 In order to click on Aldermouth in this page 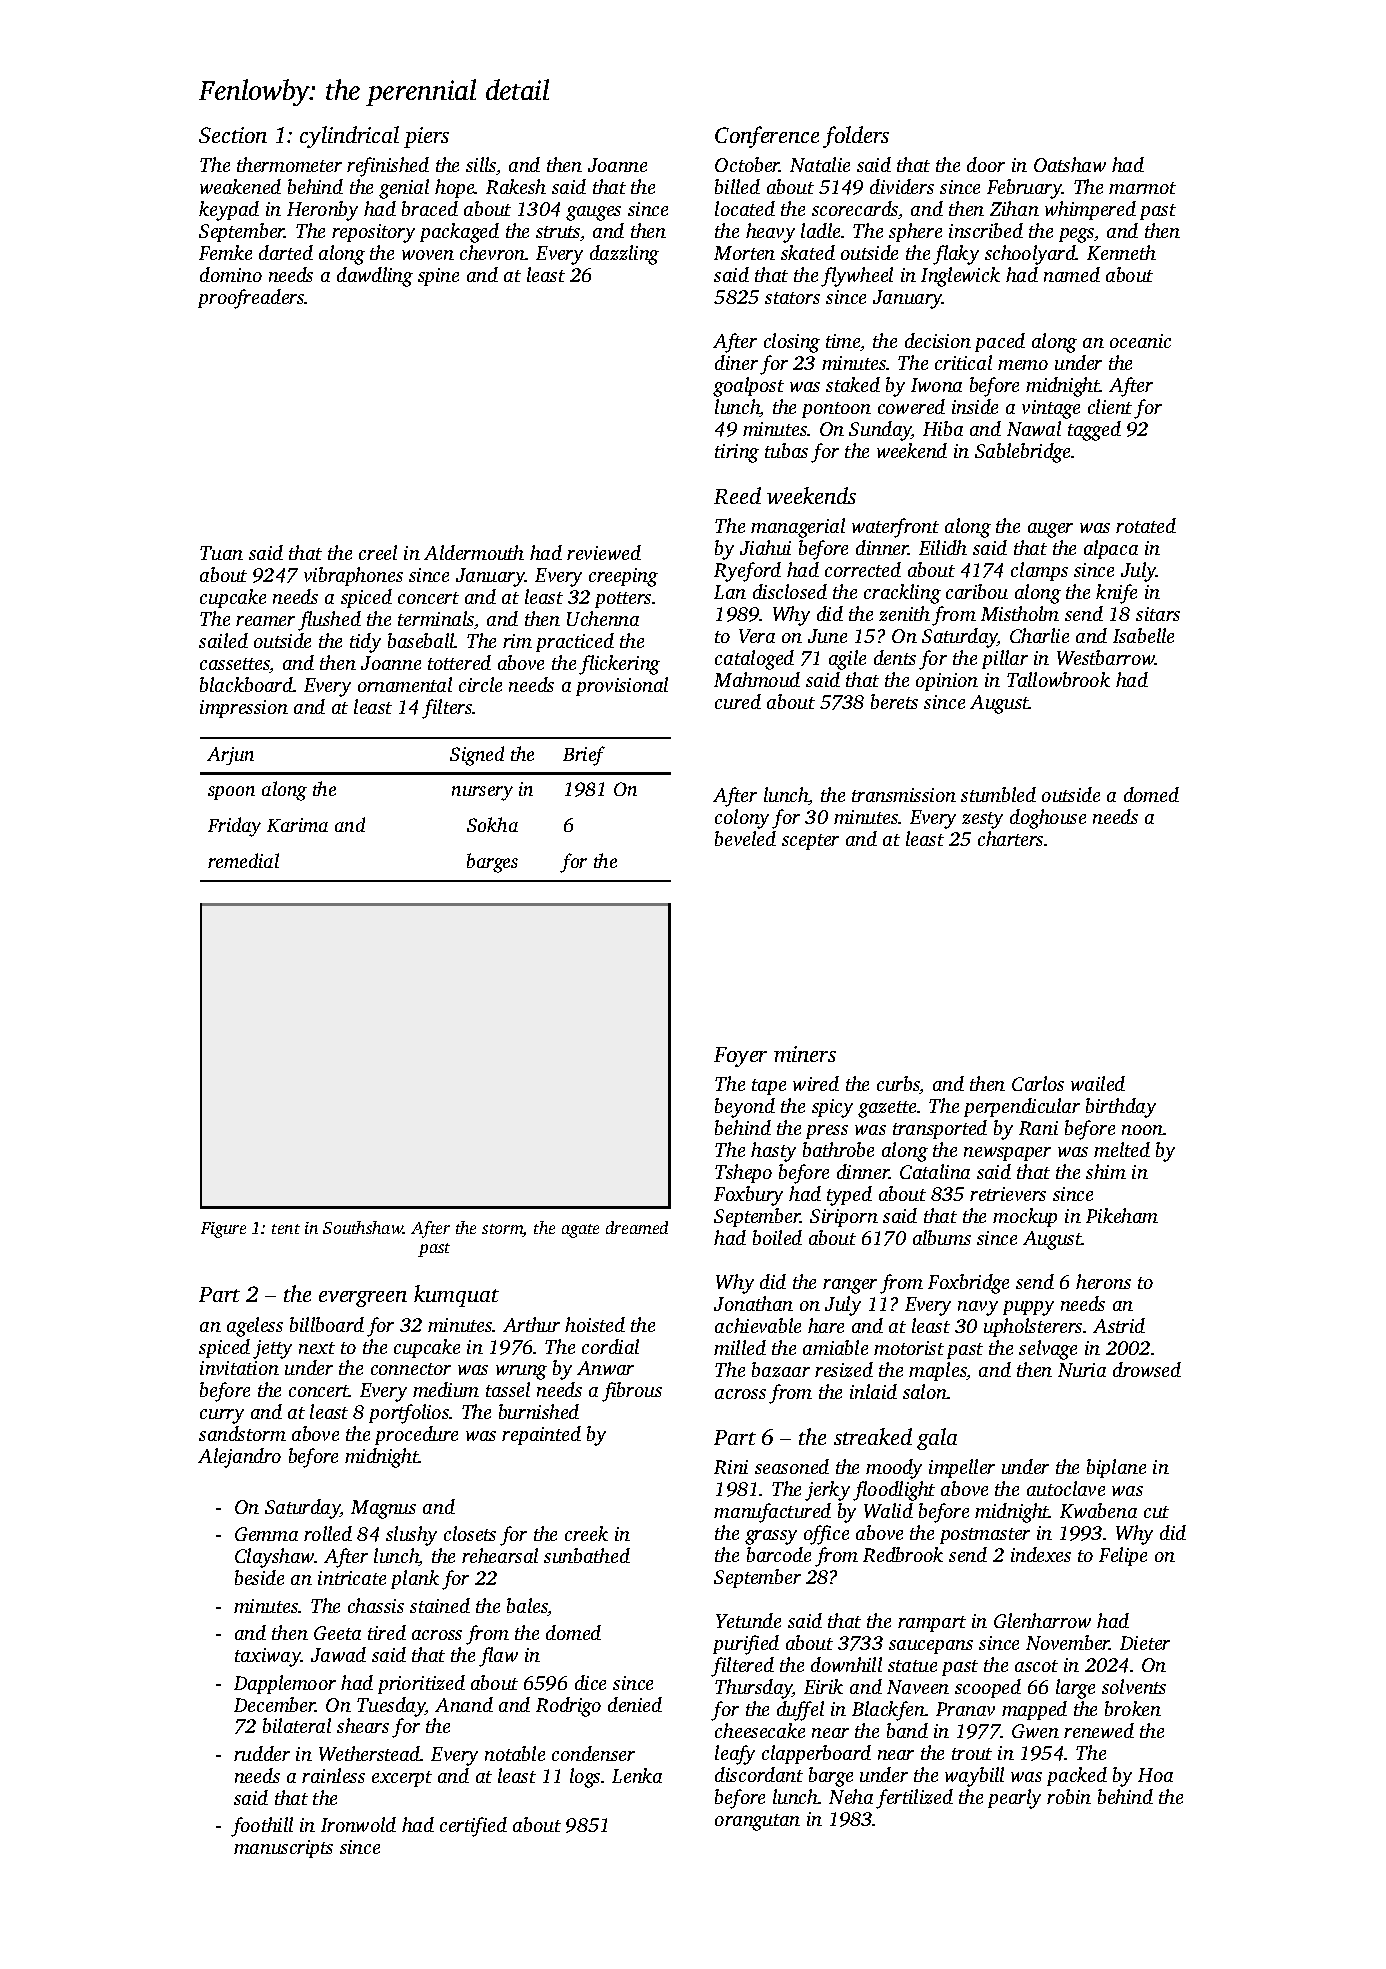, I will do `click(474, 552)`.
